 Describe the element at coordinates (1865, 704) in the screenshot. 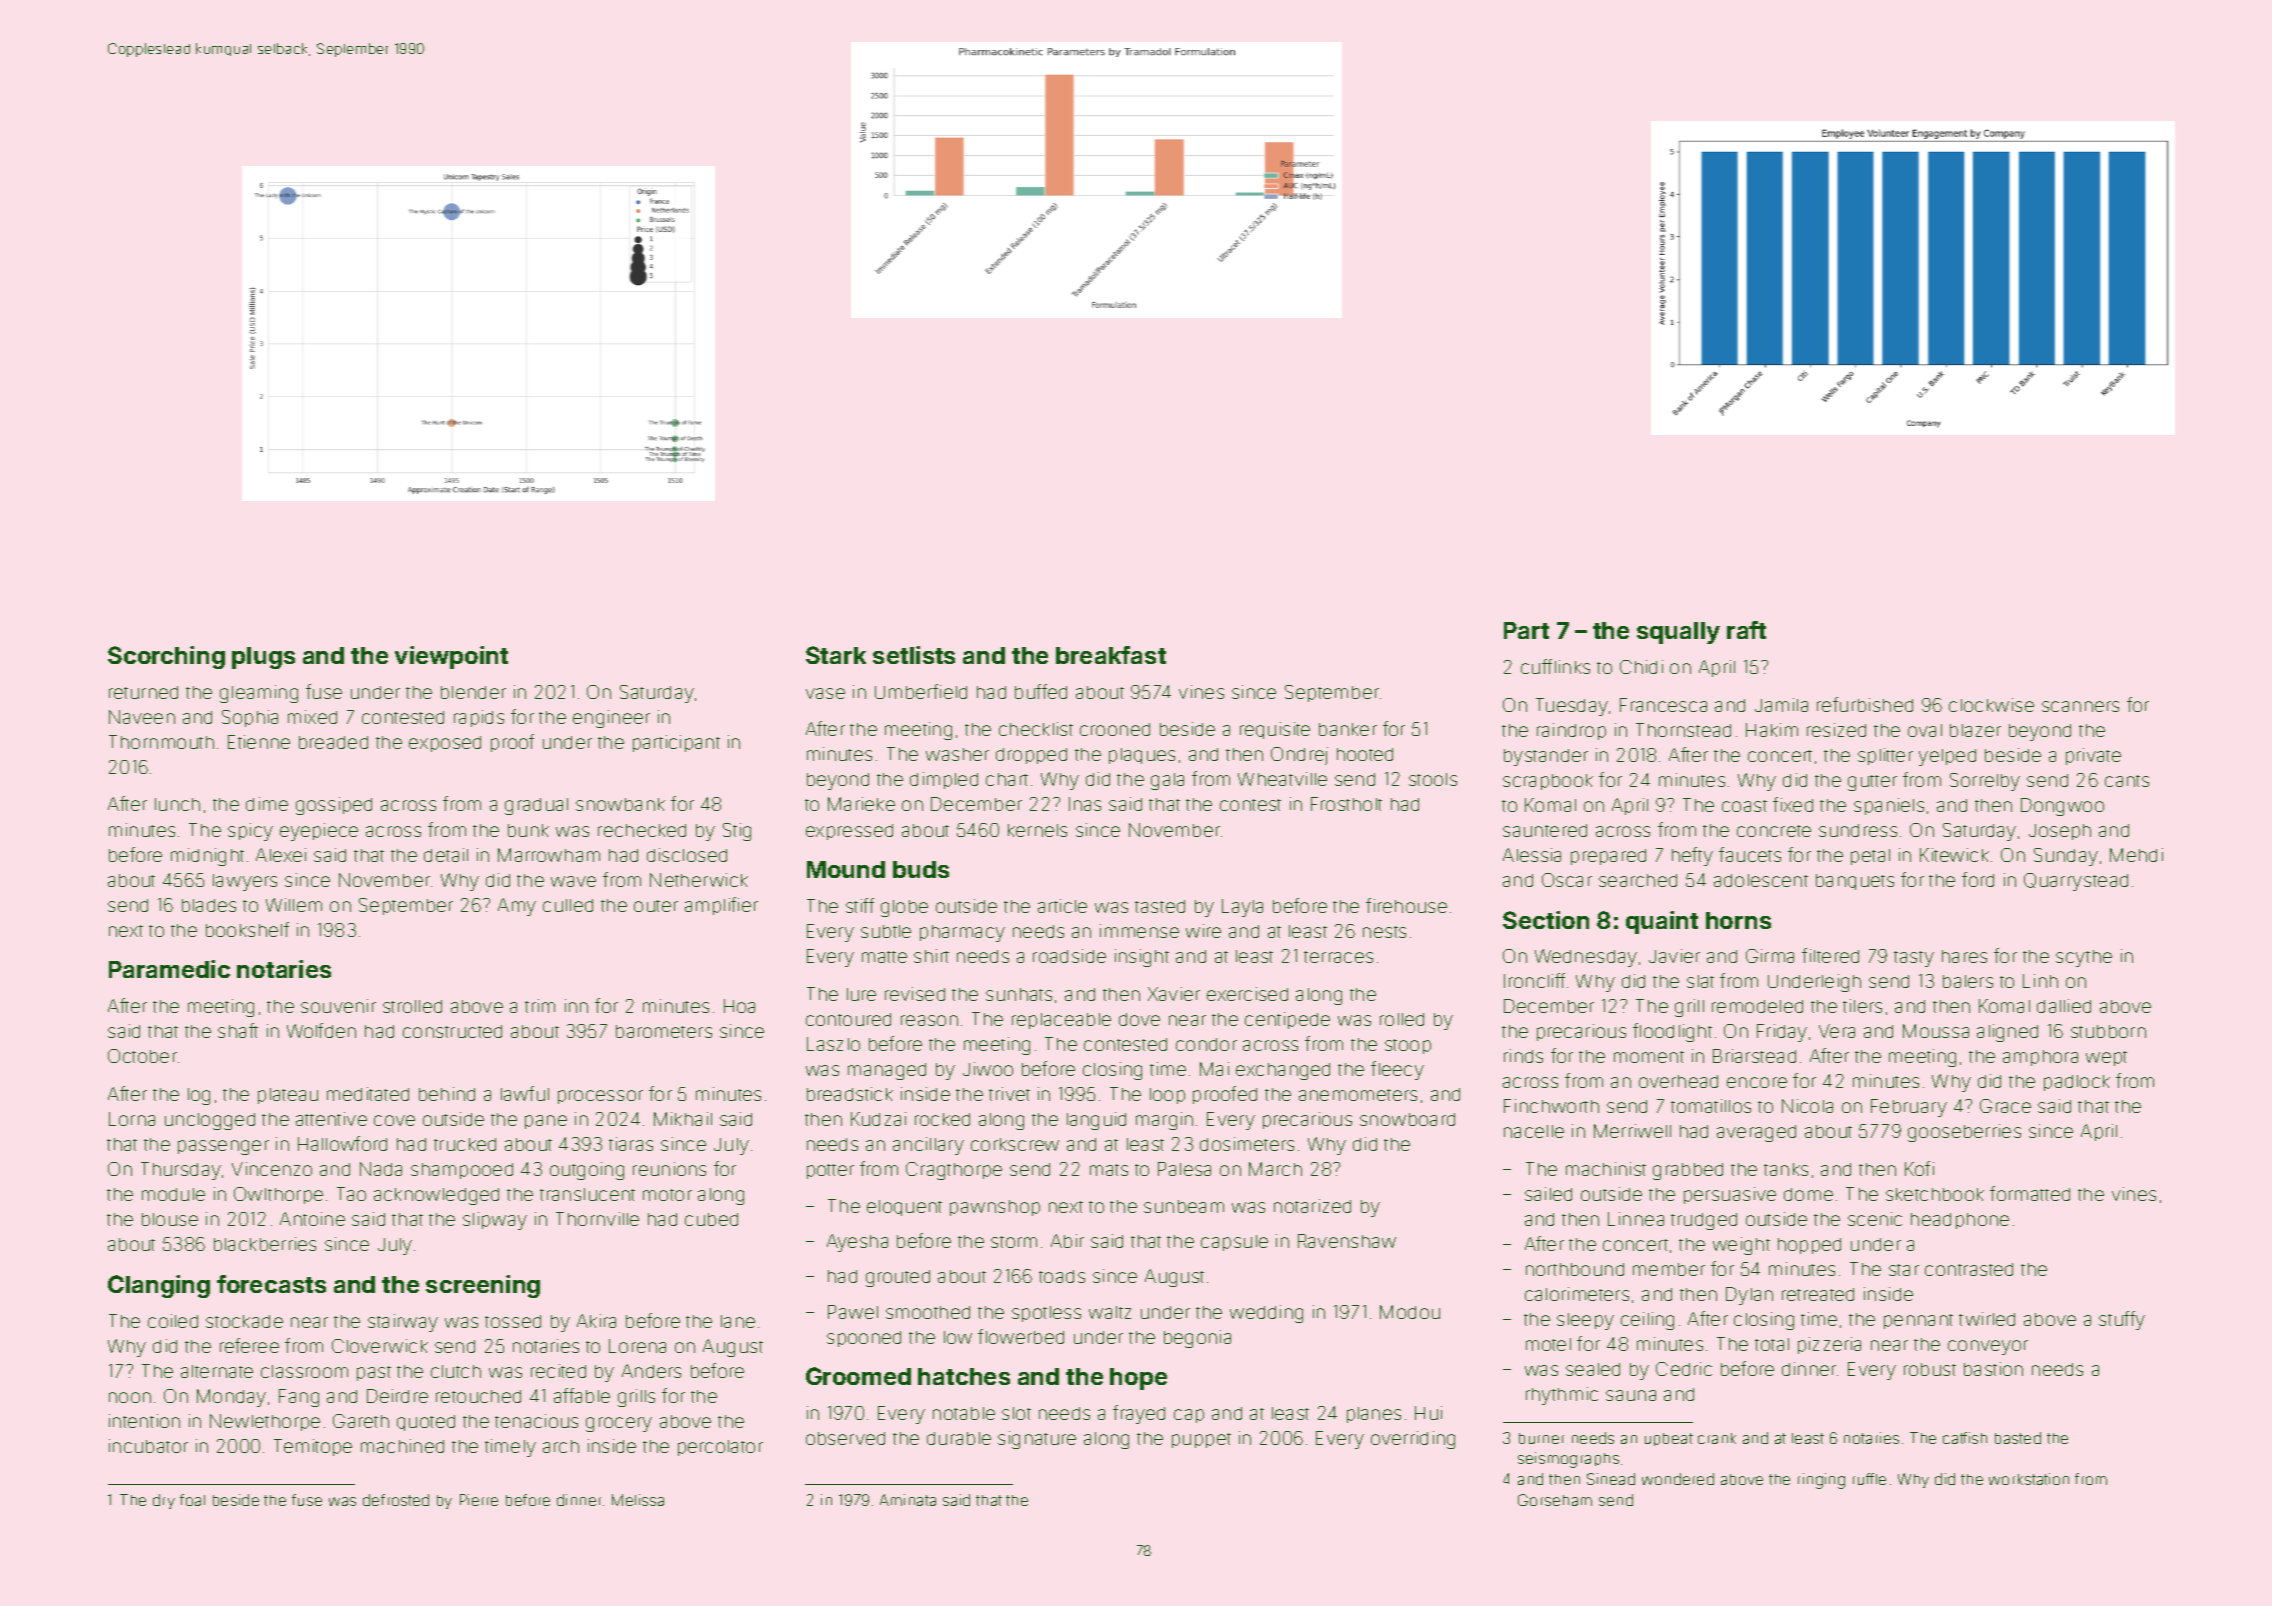

I see `refurbished` at that location.
